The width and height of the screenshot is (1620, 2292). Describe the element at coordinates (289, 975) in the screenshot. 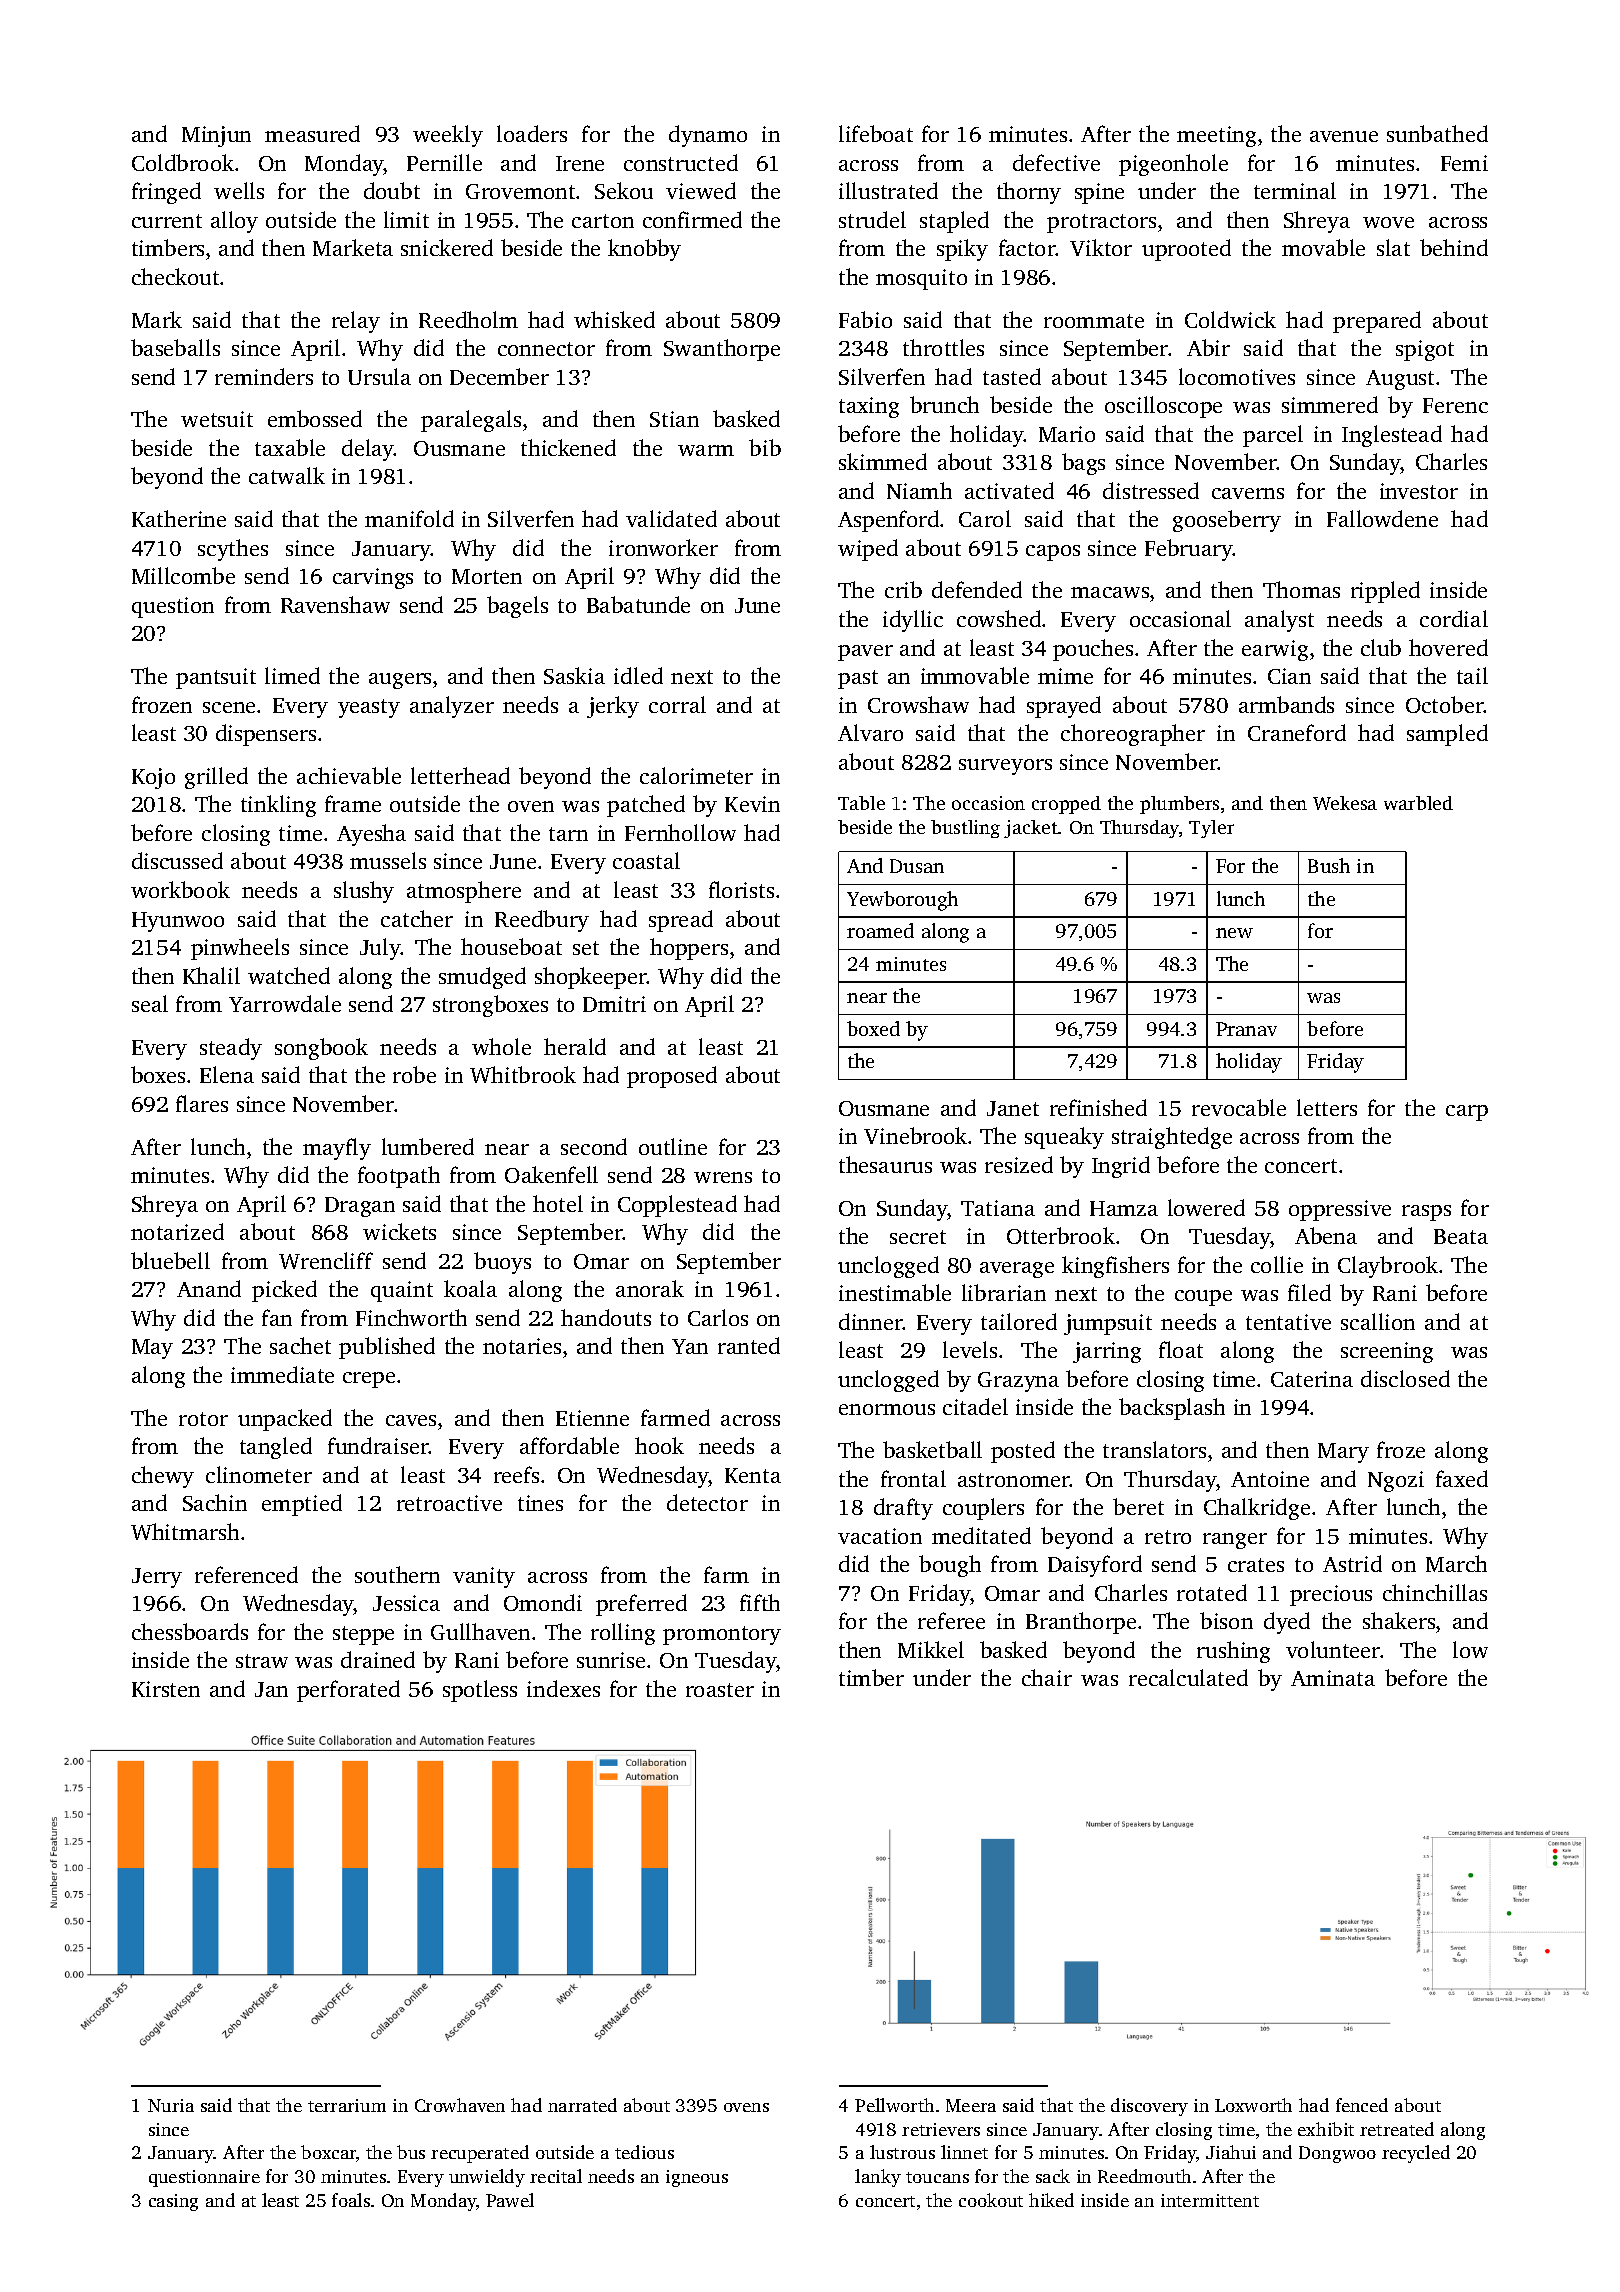

I see `watched` at that location.
